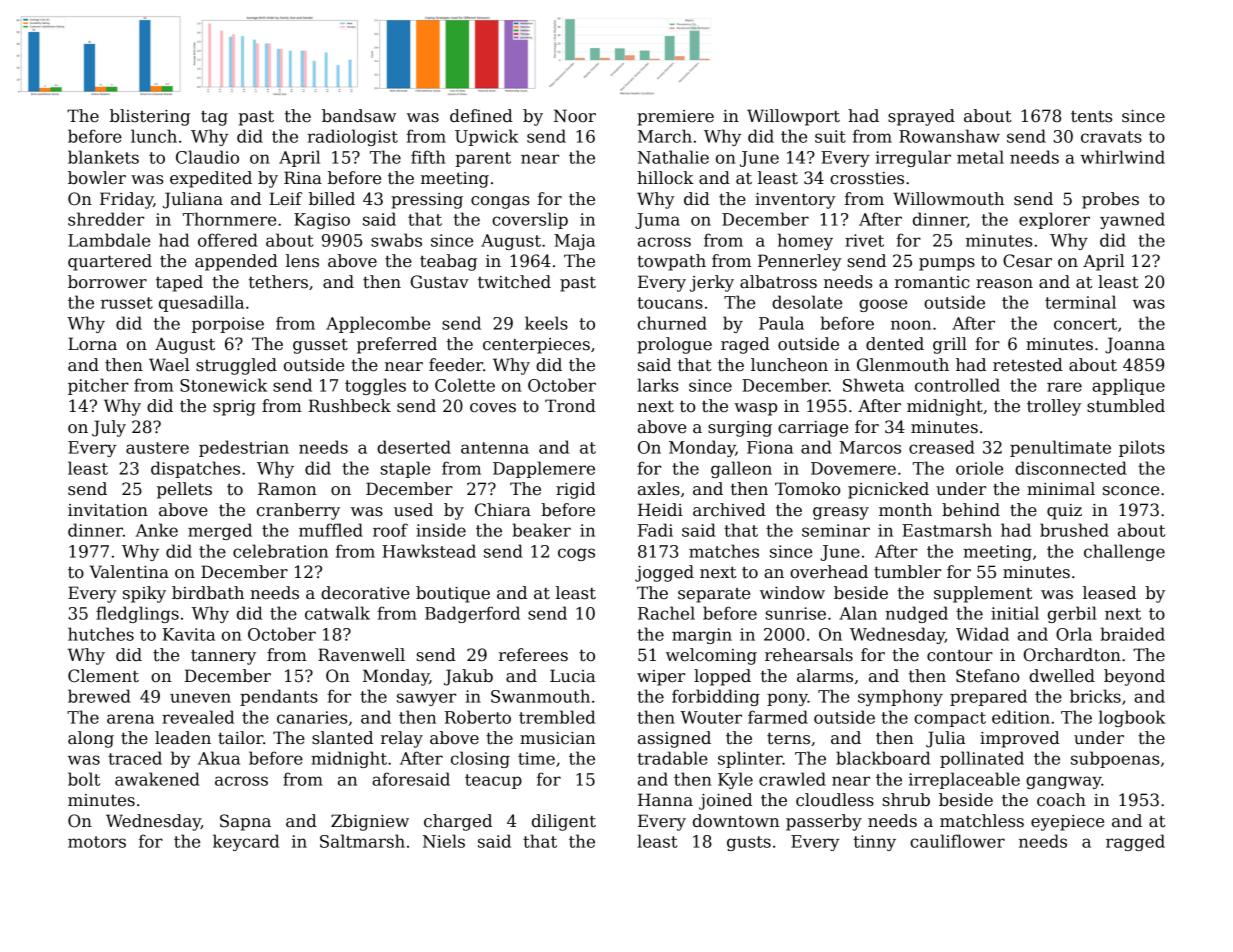  What do you see at coordinates (540, 696) in the page?
I see `Swanmouth` at bounding box center [540, 696].
